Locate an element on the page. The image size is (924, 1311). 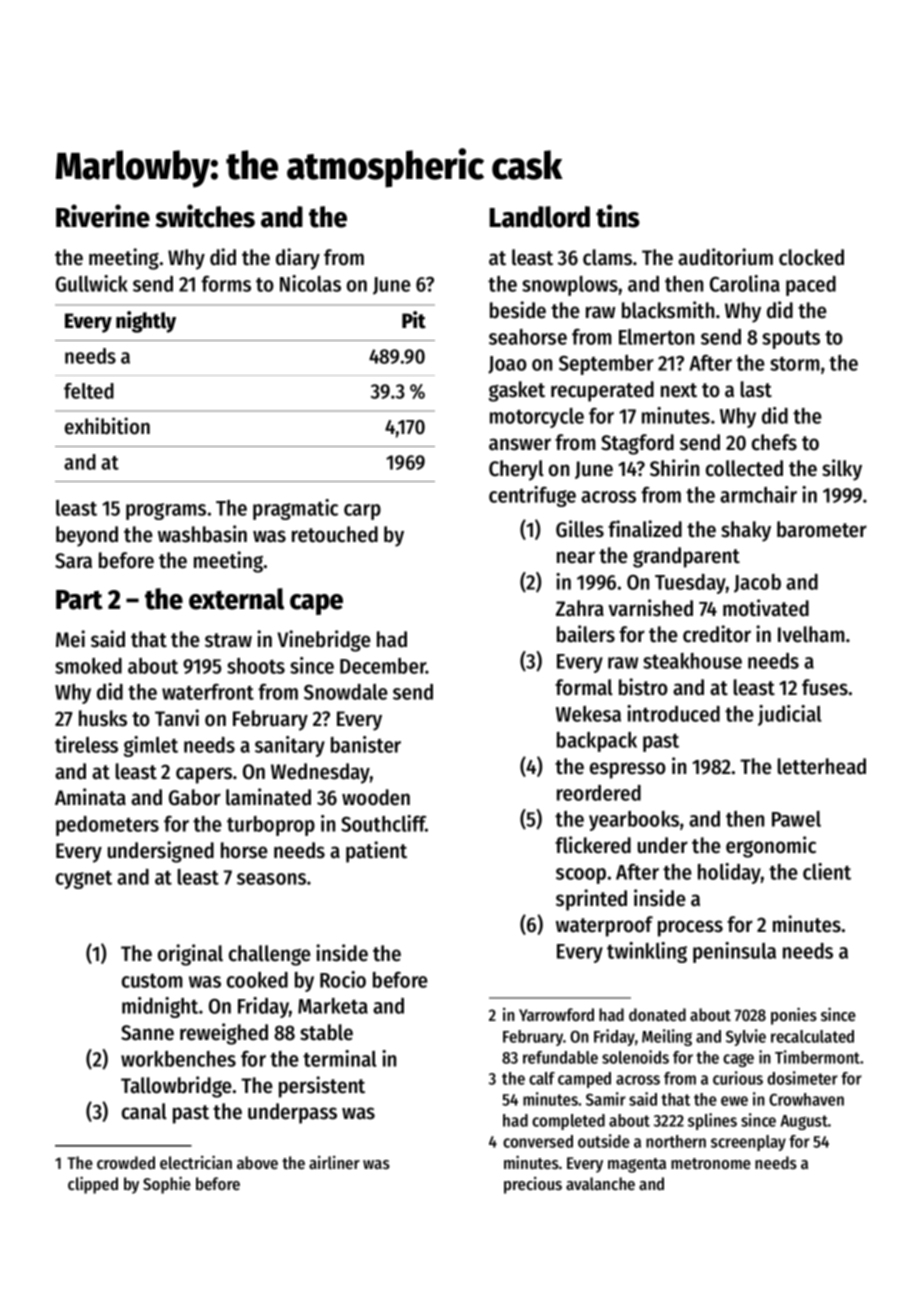
Vinebridge is located at coordinates (324, 641).
